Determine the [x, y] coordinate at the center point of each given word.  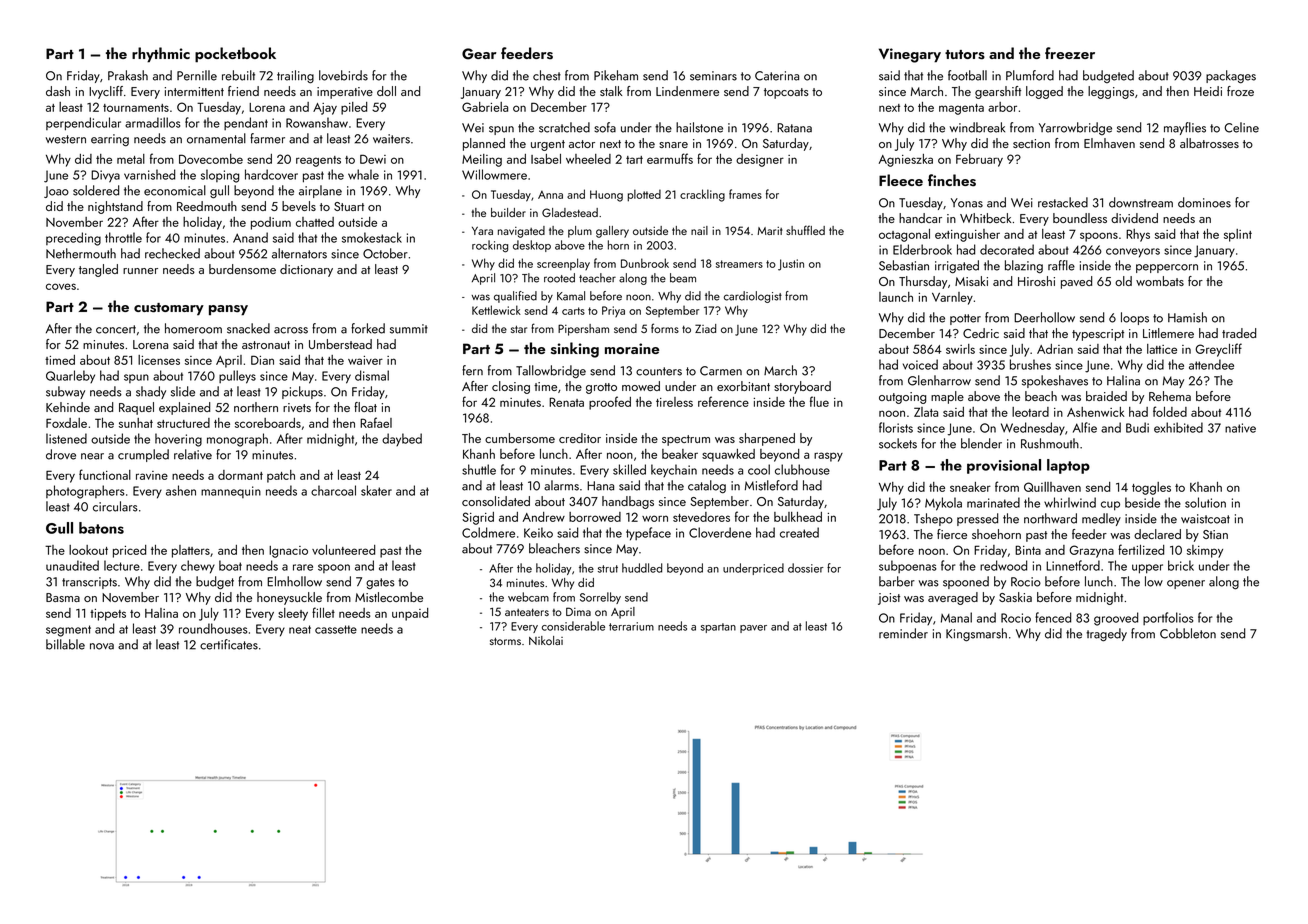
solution [1205, 502]
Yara [482, 230]
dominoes [1204, 202]
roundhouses [213, 628]
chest [547, 75]
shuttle [479, 469]
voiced [920, 364]
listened [66, 438]
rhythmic [161, 55]
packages [1231, 77]
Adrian [1055, 349]
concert [116, 329]
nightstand [115, 207]
